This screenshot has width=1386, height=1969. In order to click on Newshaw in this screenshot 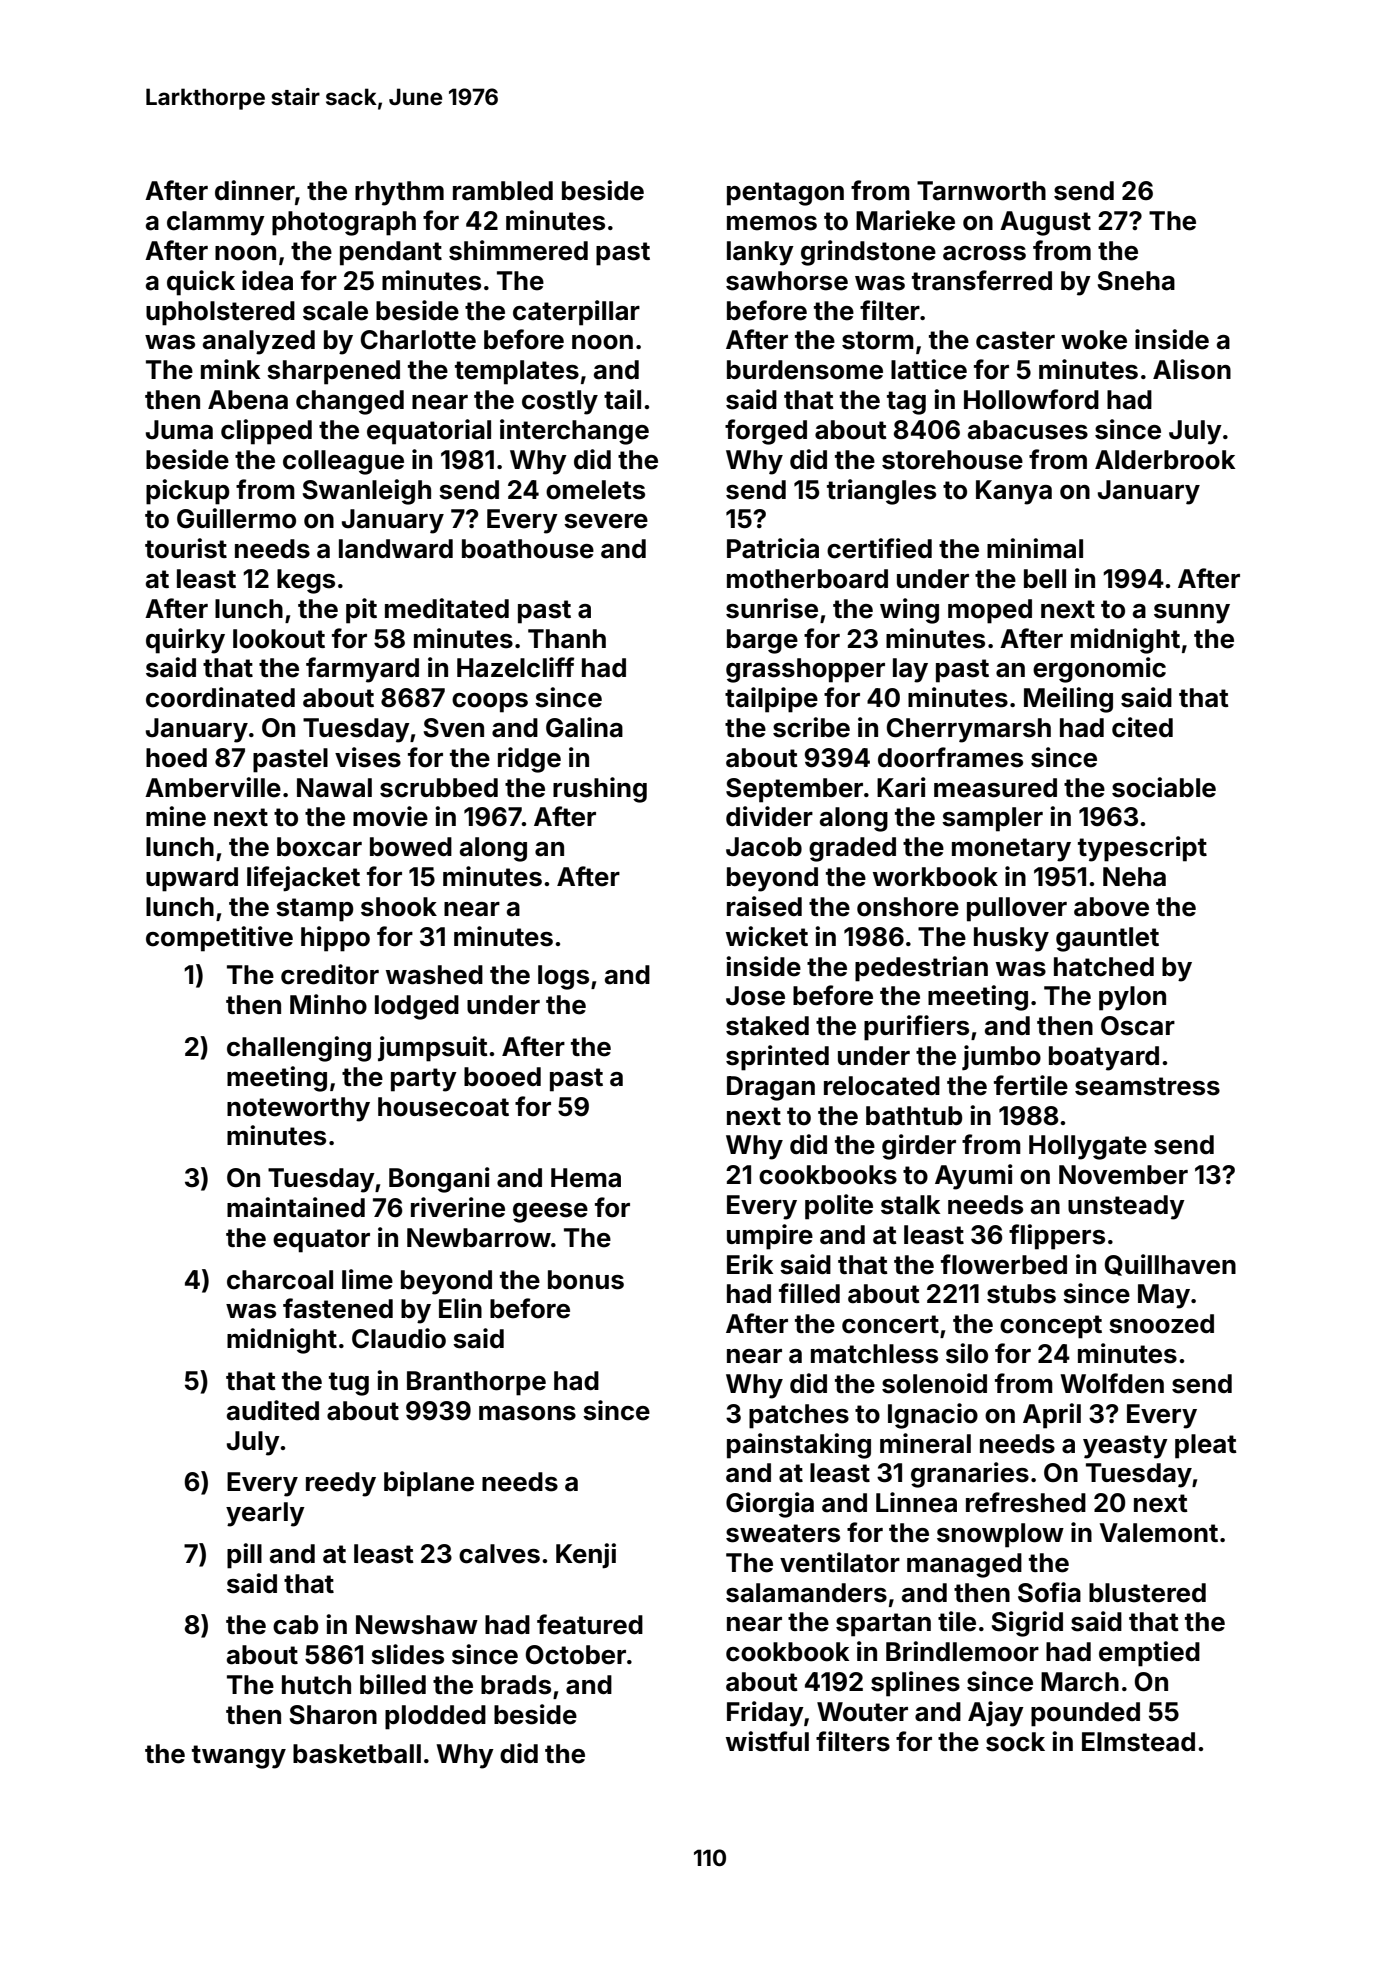, I will do `click(417, 1625)`.
